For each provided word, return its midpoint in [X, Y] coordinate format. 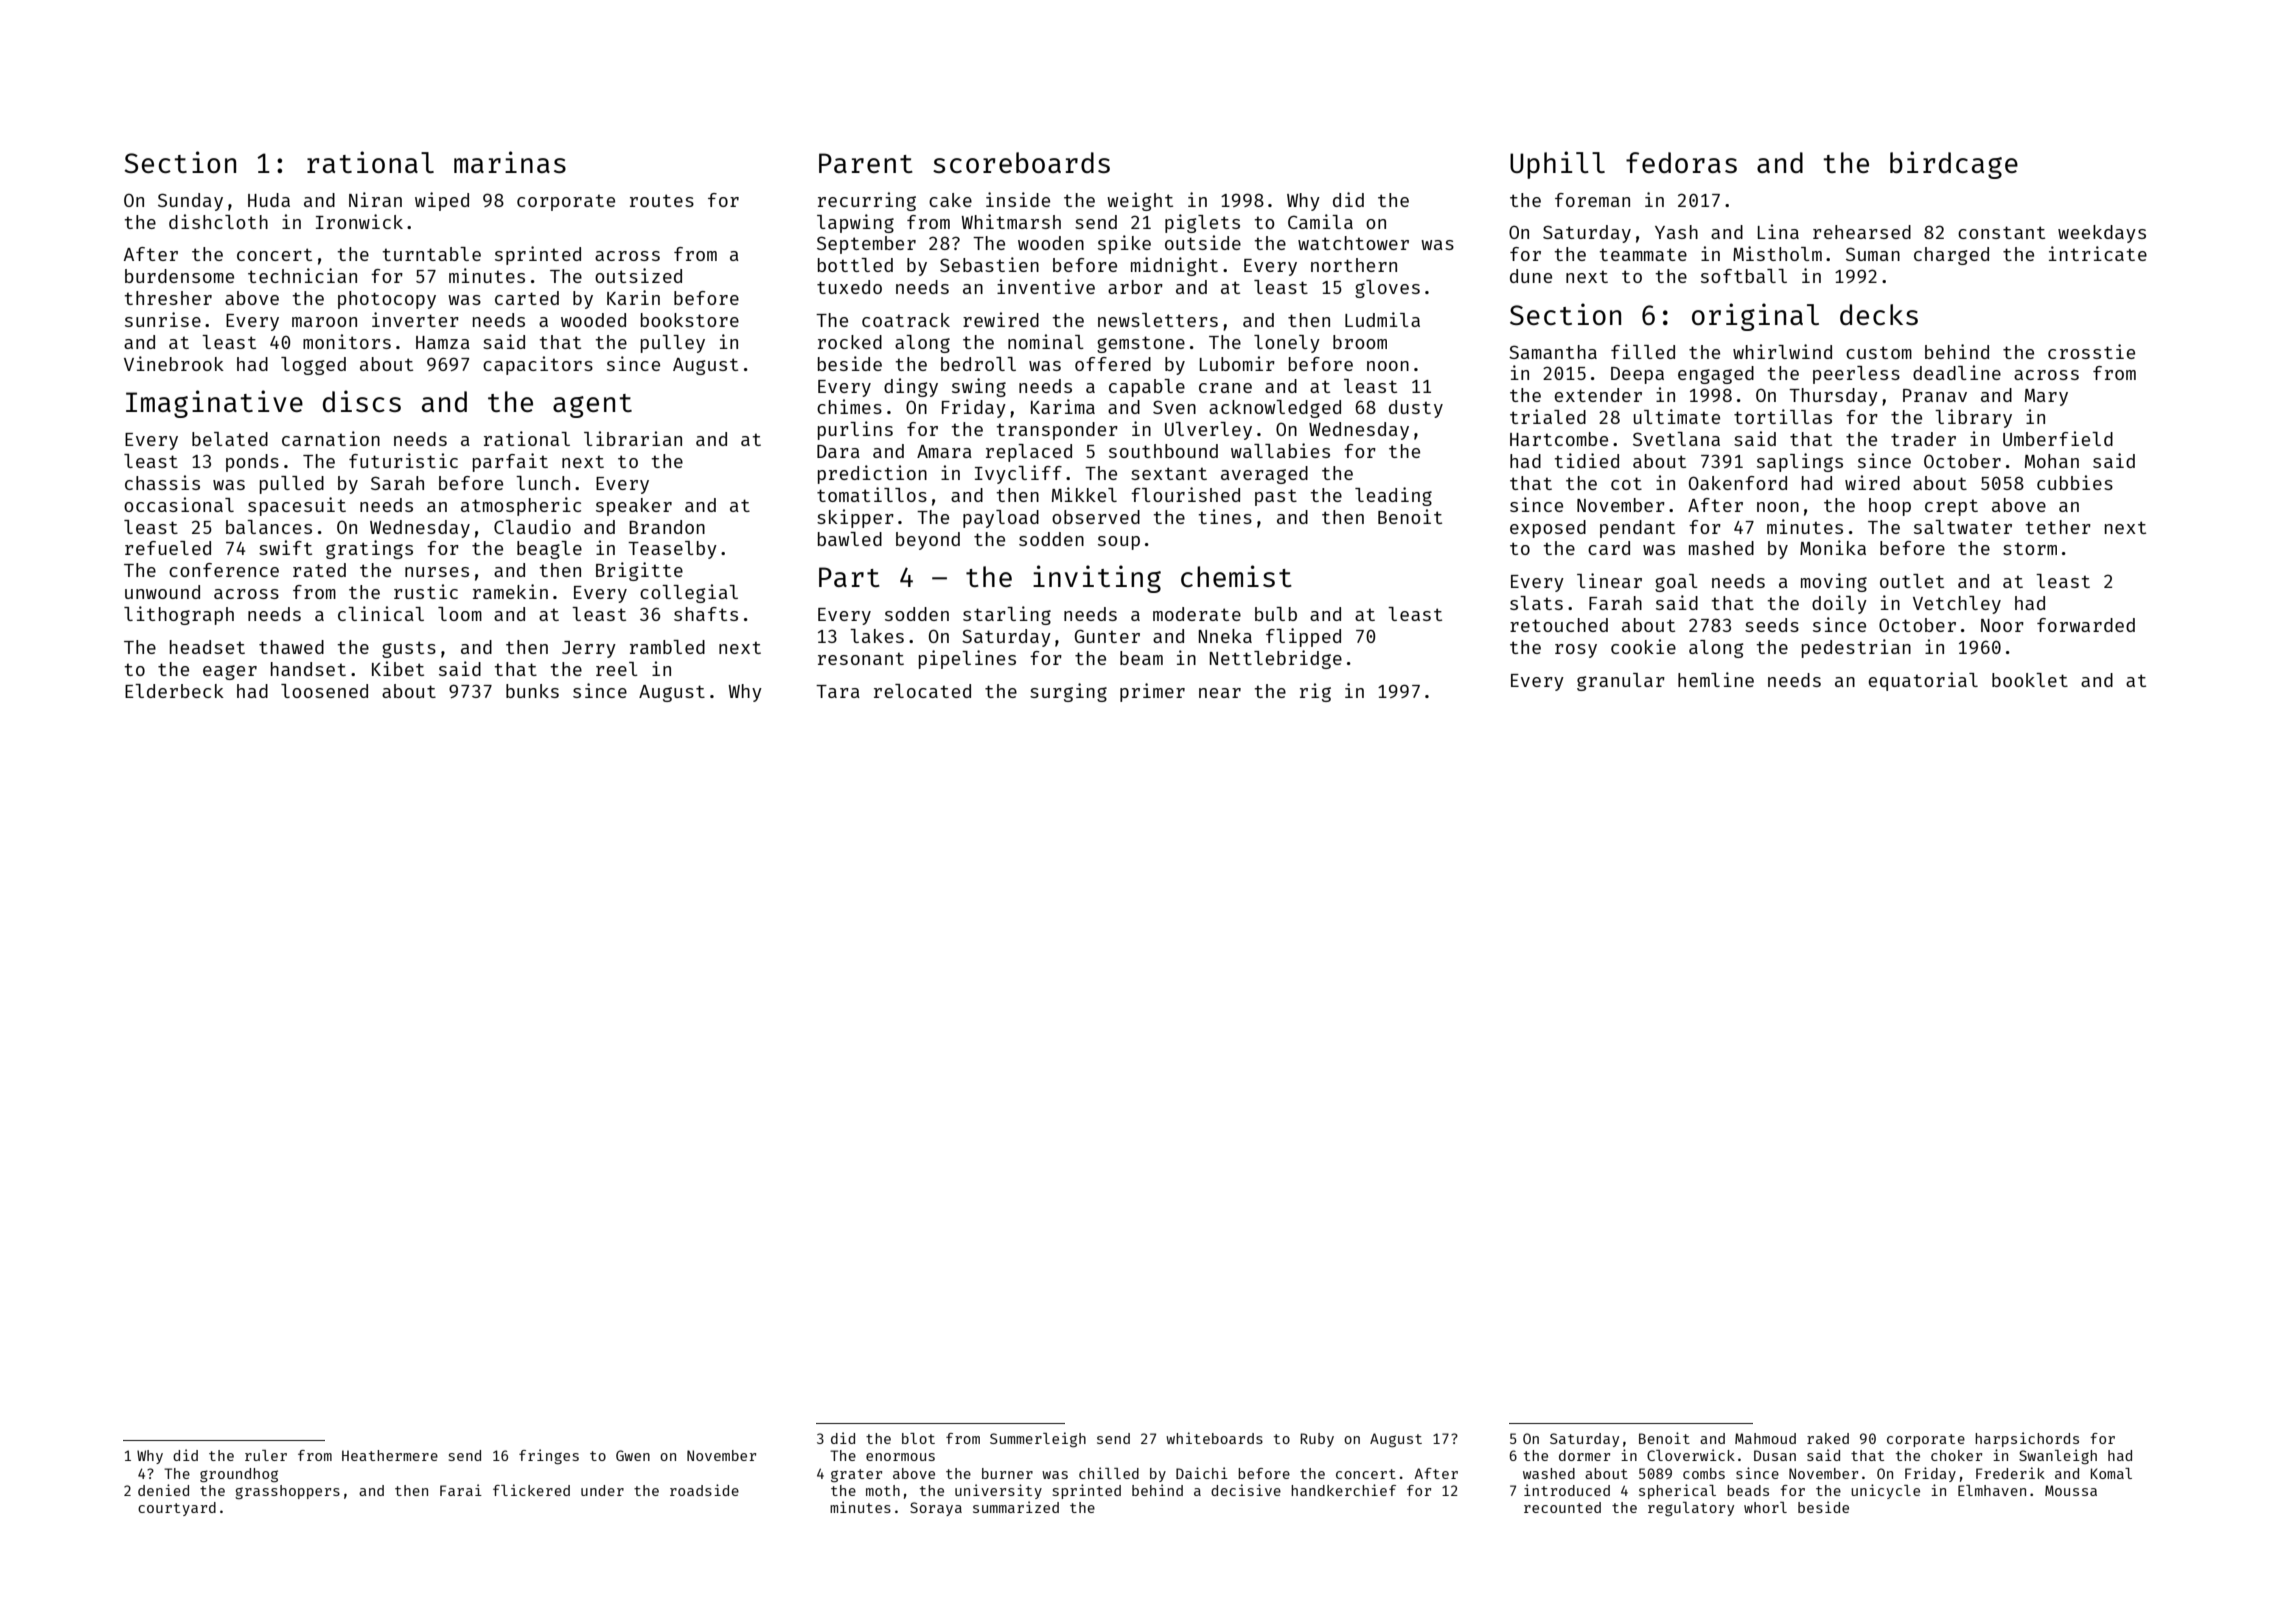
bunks [532, 691]
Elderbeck [174, 691]
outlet [1912, 581]
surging [1068, 692]
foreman [1592, 200]
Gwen [633, 1455]
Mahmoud [1765, 1438]
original [1755, 317]
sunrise [163, 319]
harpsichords [2027, 1439]
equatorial [1923, 681]
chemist [1236, 576]
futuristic [403, 460]
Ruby [1317, 1440]
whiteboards [1214, 1438]
